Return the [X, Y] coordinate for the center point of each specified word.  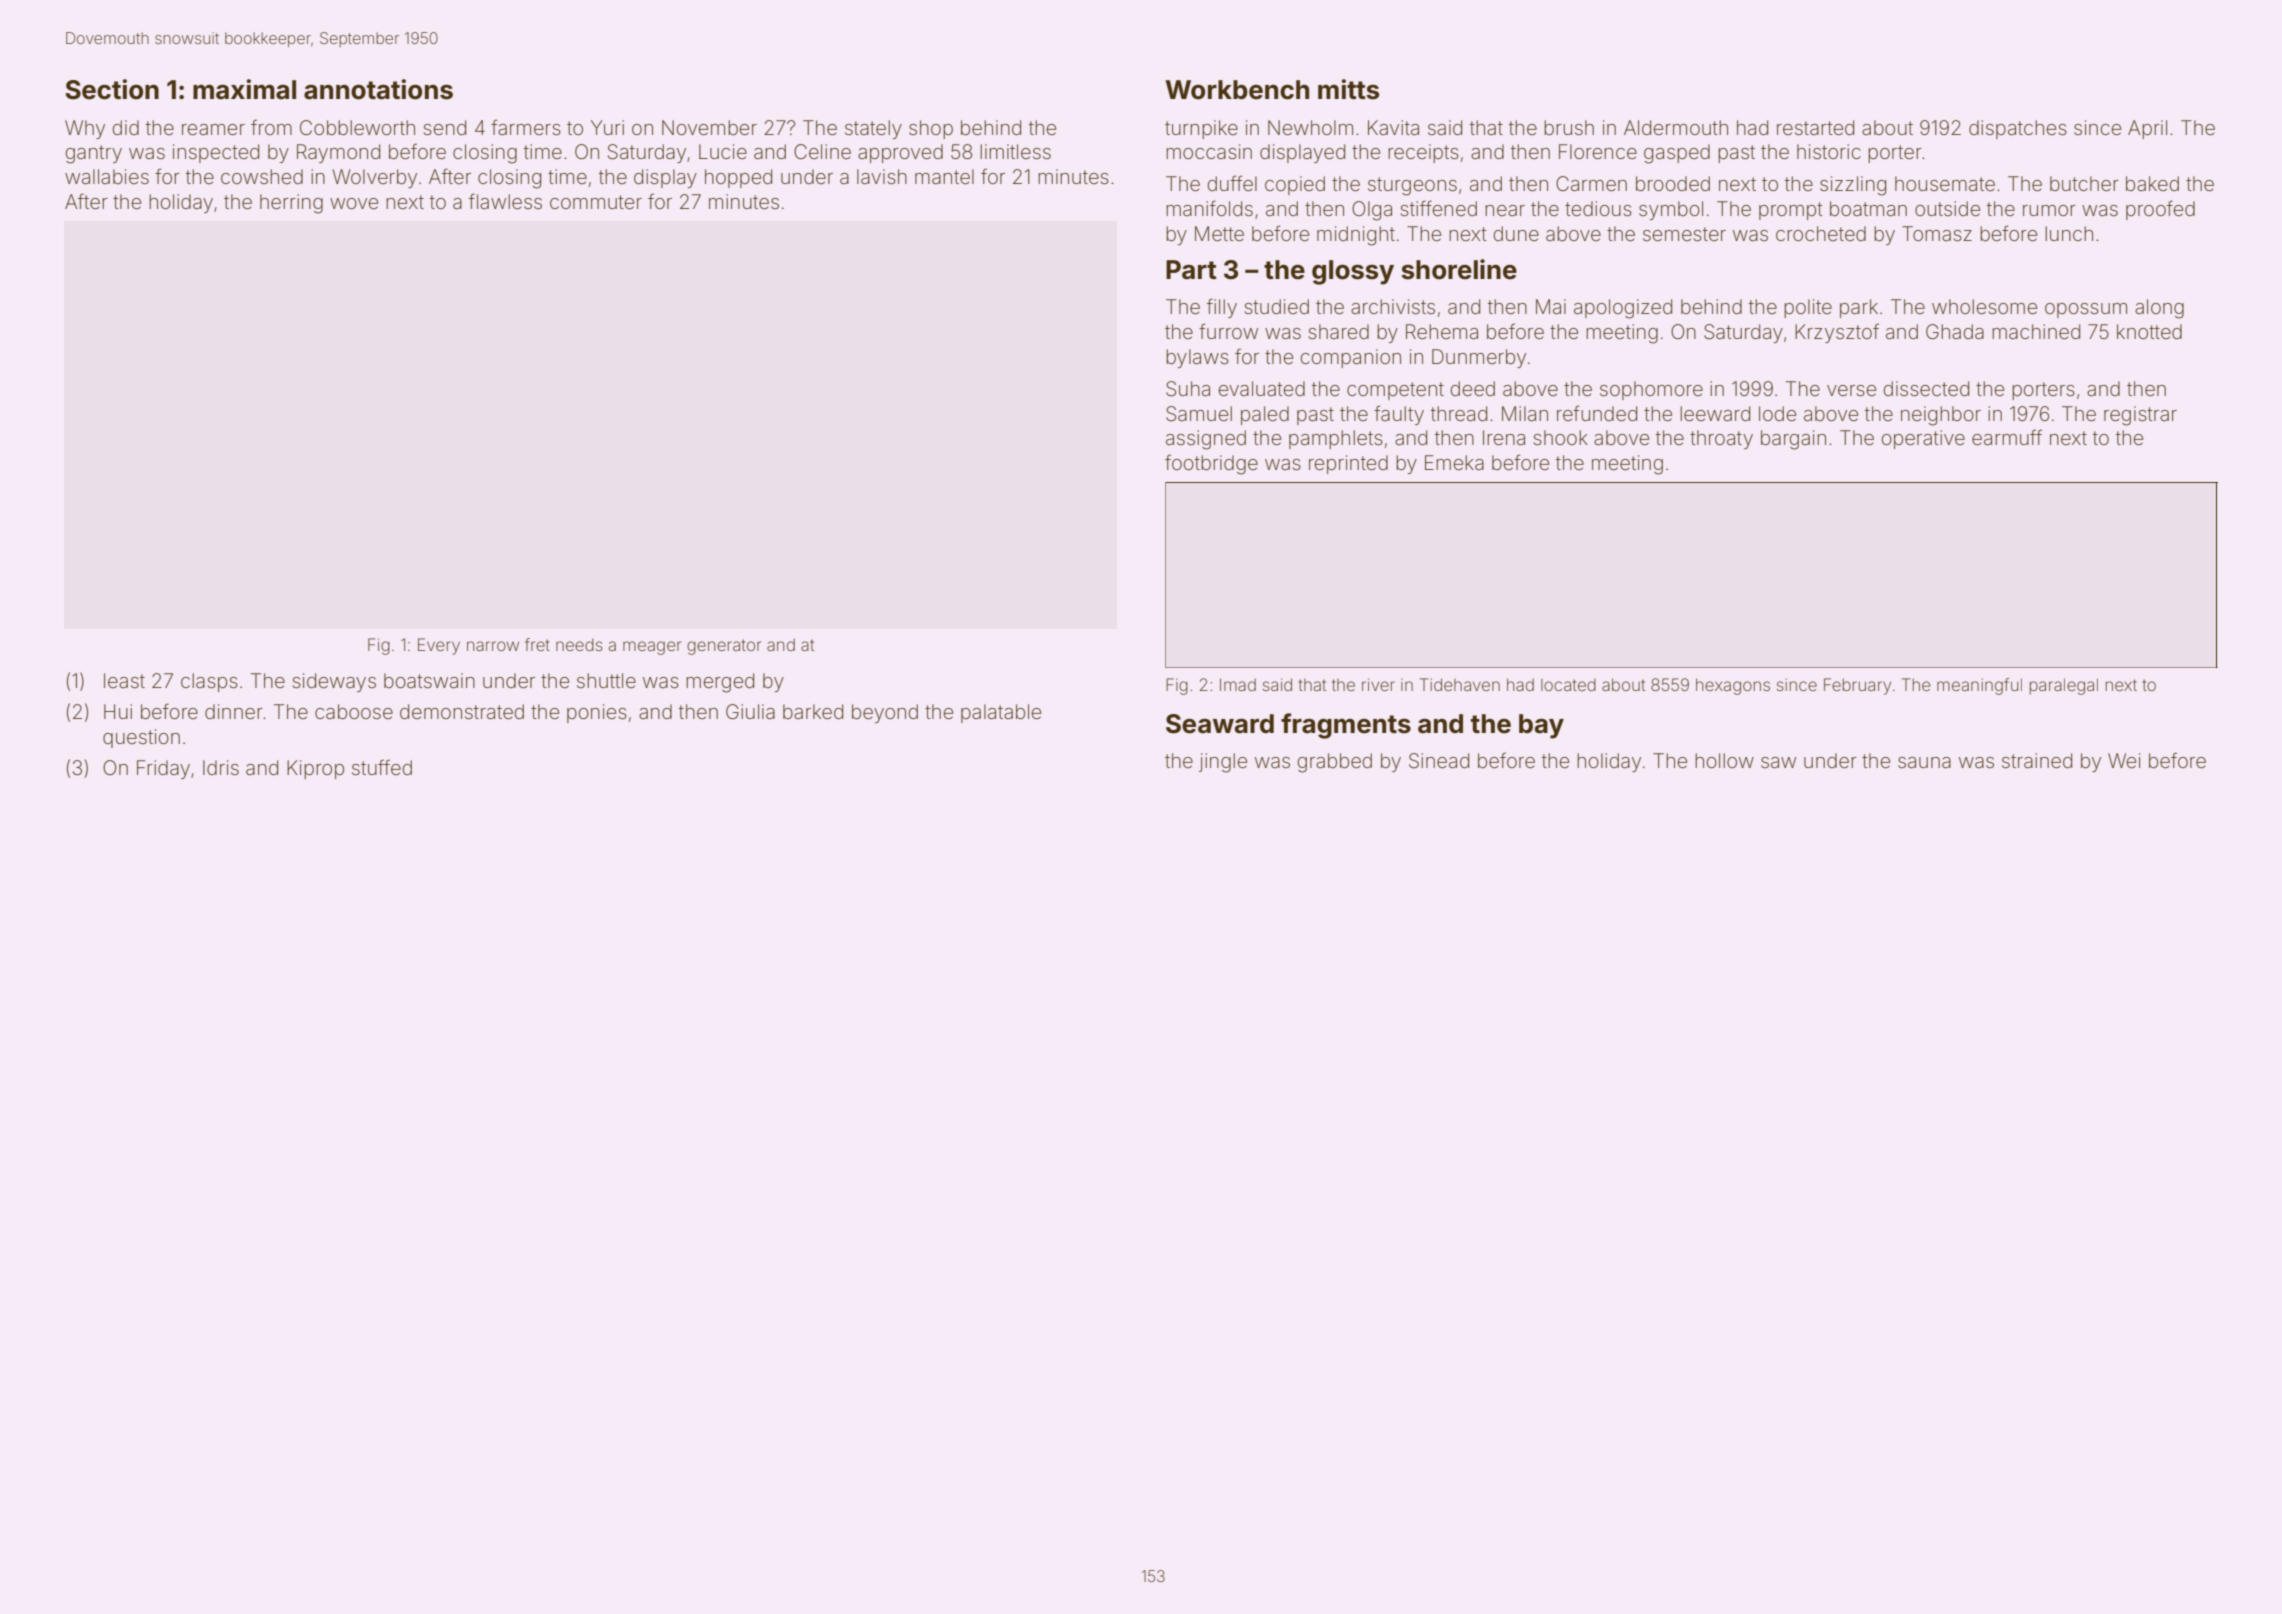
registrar [2140, 416]
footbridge [1211, 464]
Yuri [607, 127]
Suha [1188, 389]
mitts [1348, 89]
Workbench [1237, 90]
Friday [163, 769]
